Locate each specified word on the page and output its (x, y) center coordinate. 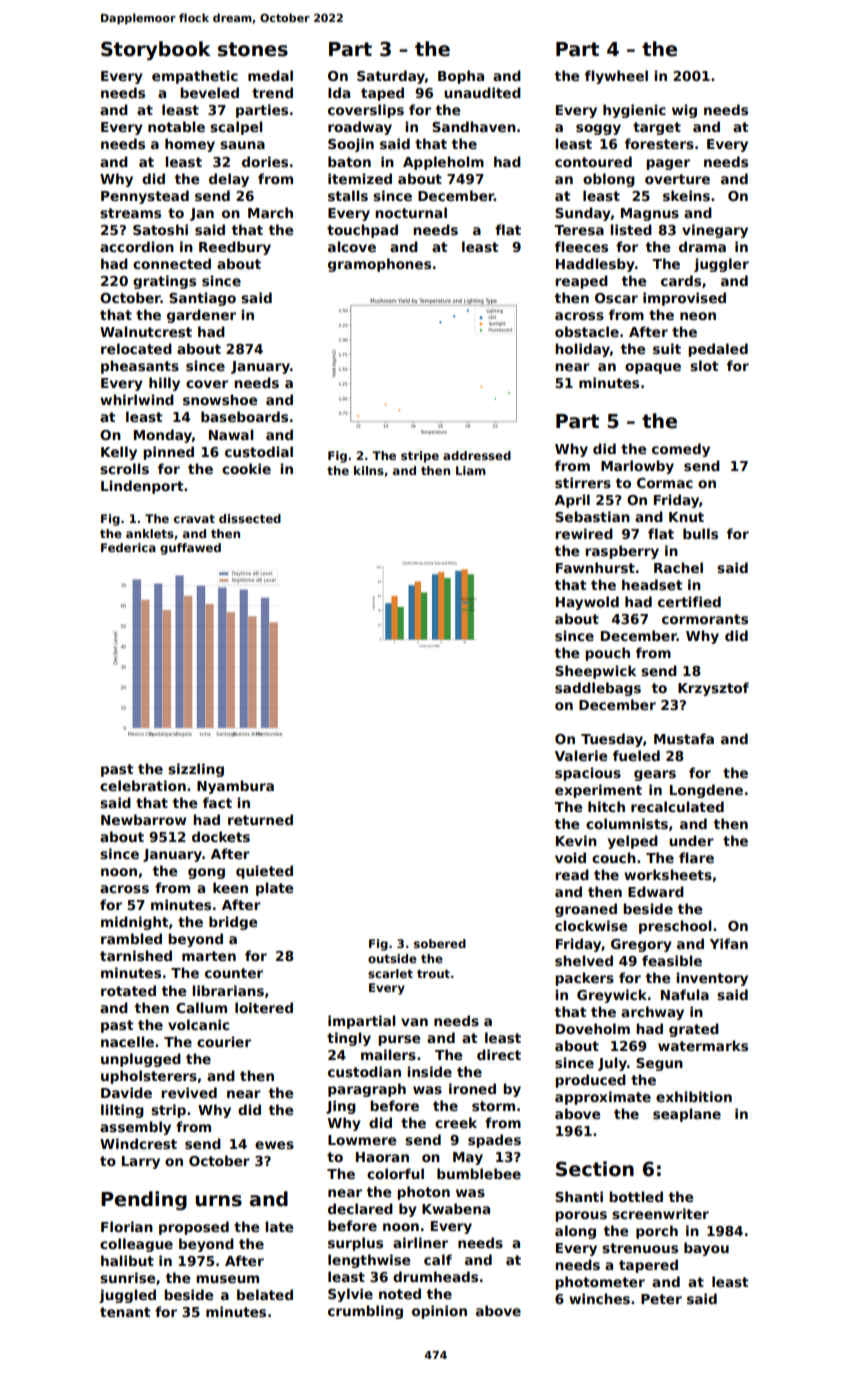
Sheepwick (595, 672)
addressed (477, 455)
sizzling (196, 770)
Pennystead (145, 197)
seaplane (687, 1115)
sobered (440, 943)
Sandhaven (474, 126)
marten (209, 956)
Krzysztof (713, 689)
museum (227, 1279)
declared (360, 1208)
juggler (721, 265)
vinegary (715, 231)
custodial (259, 451)
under (691, 840)
